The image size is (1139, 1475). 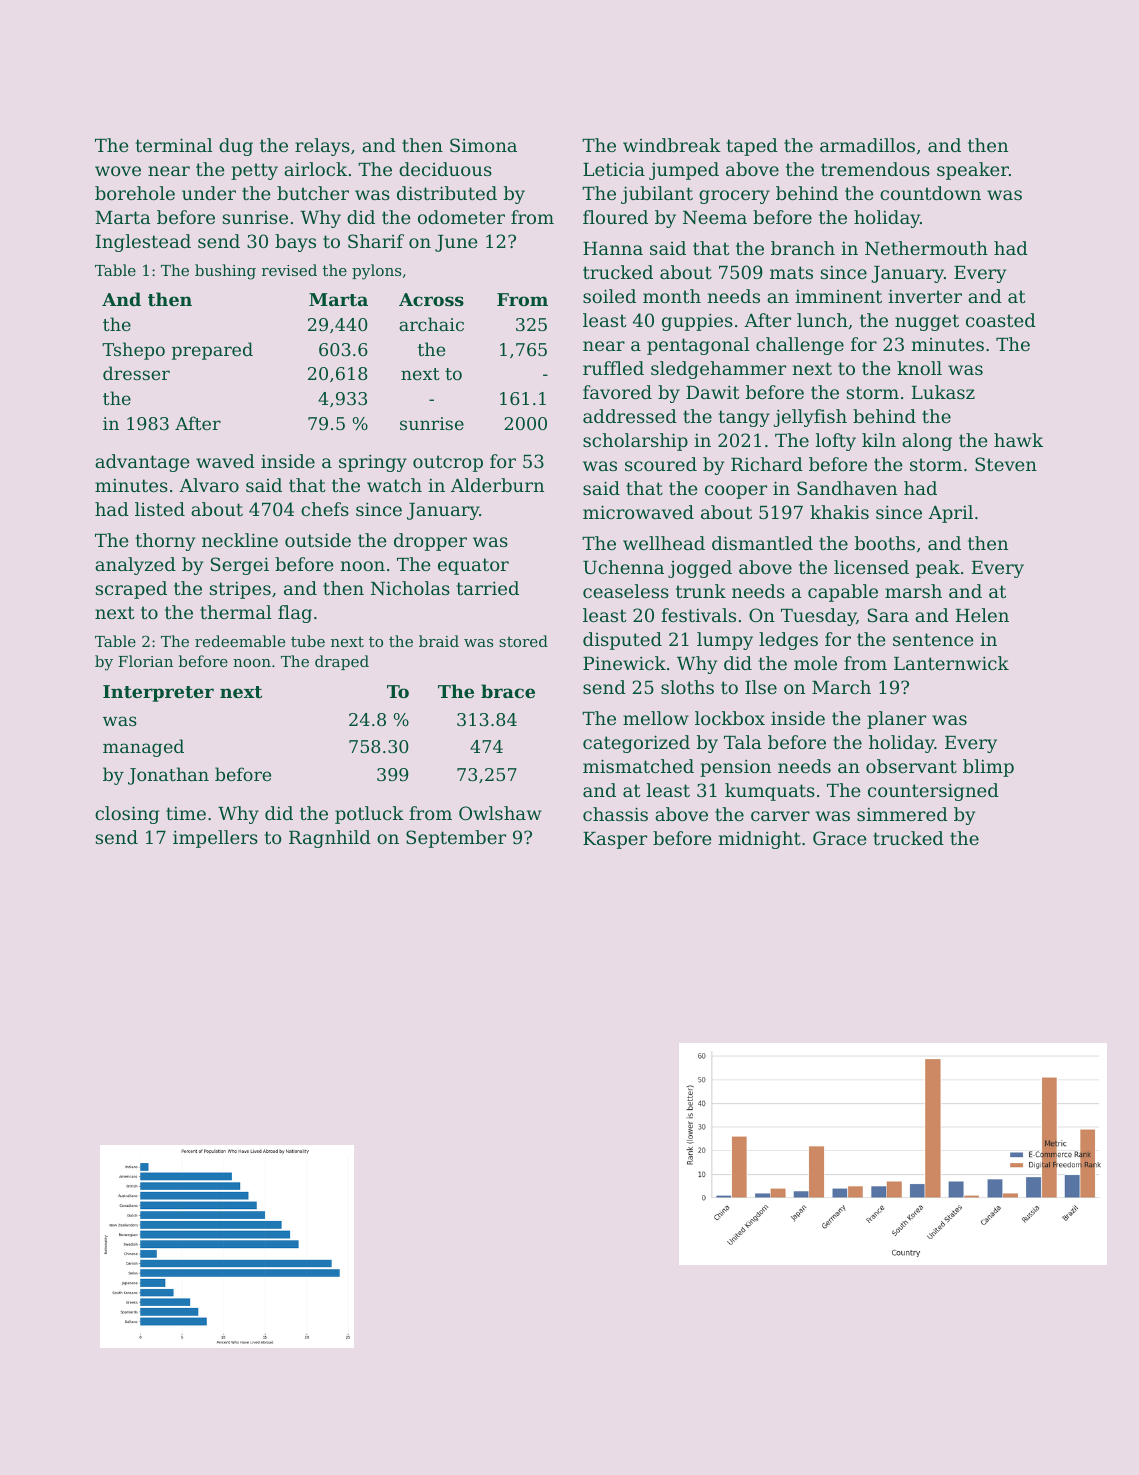 What do you see at coordinates (867, 145) in the document?
I see `armadillos` at bounding box center [867, 145].
